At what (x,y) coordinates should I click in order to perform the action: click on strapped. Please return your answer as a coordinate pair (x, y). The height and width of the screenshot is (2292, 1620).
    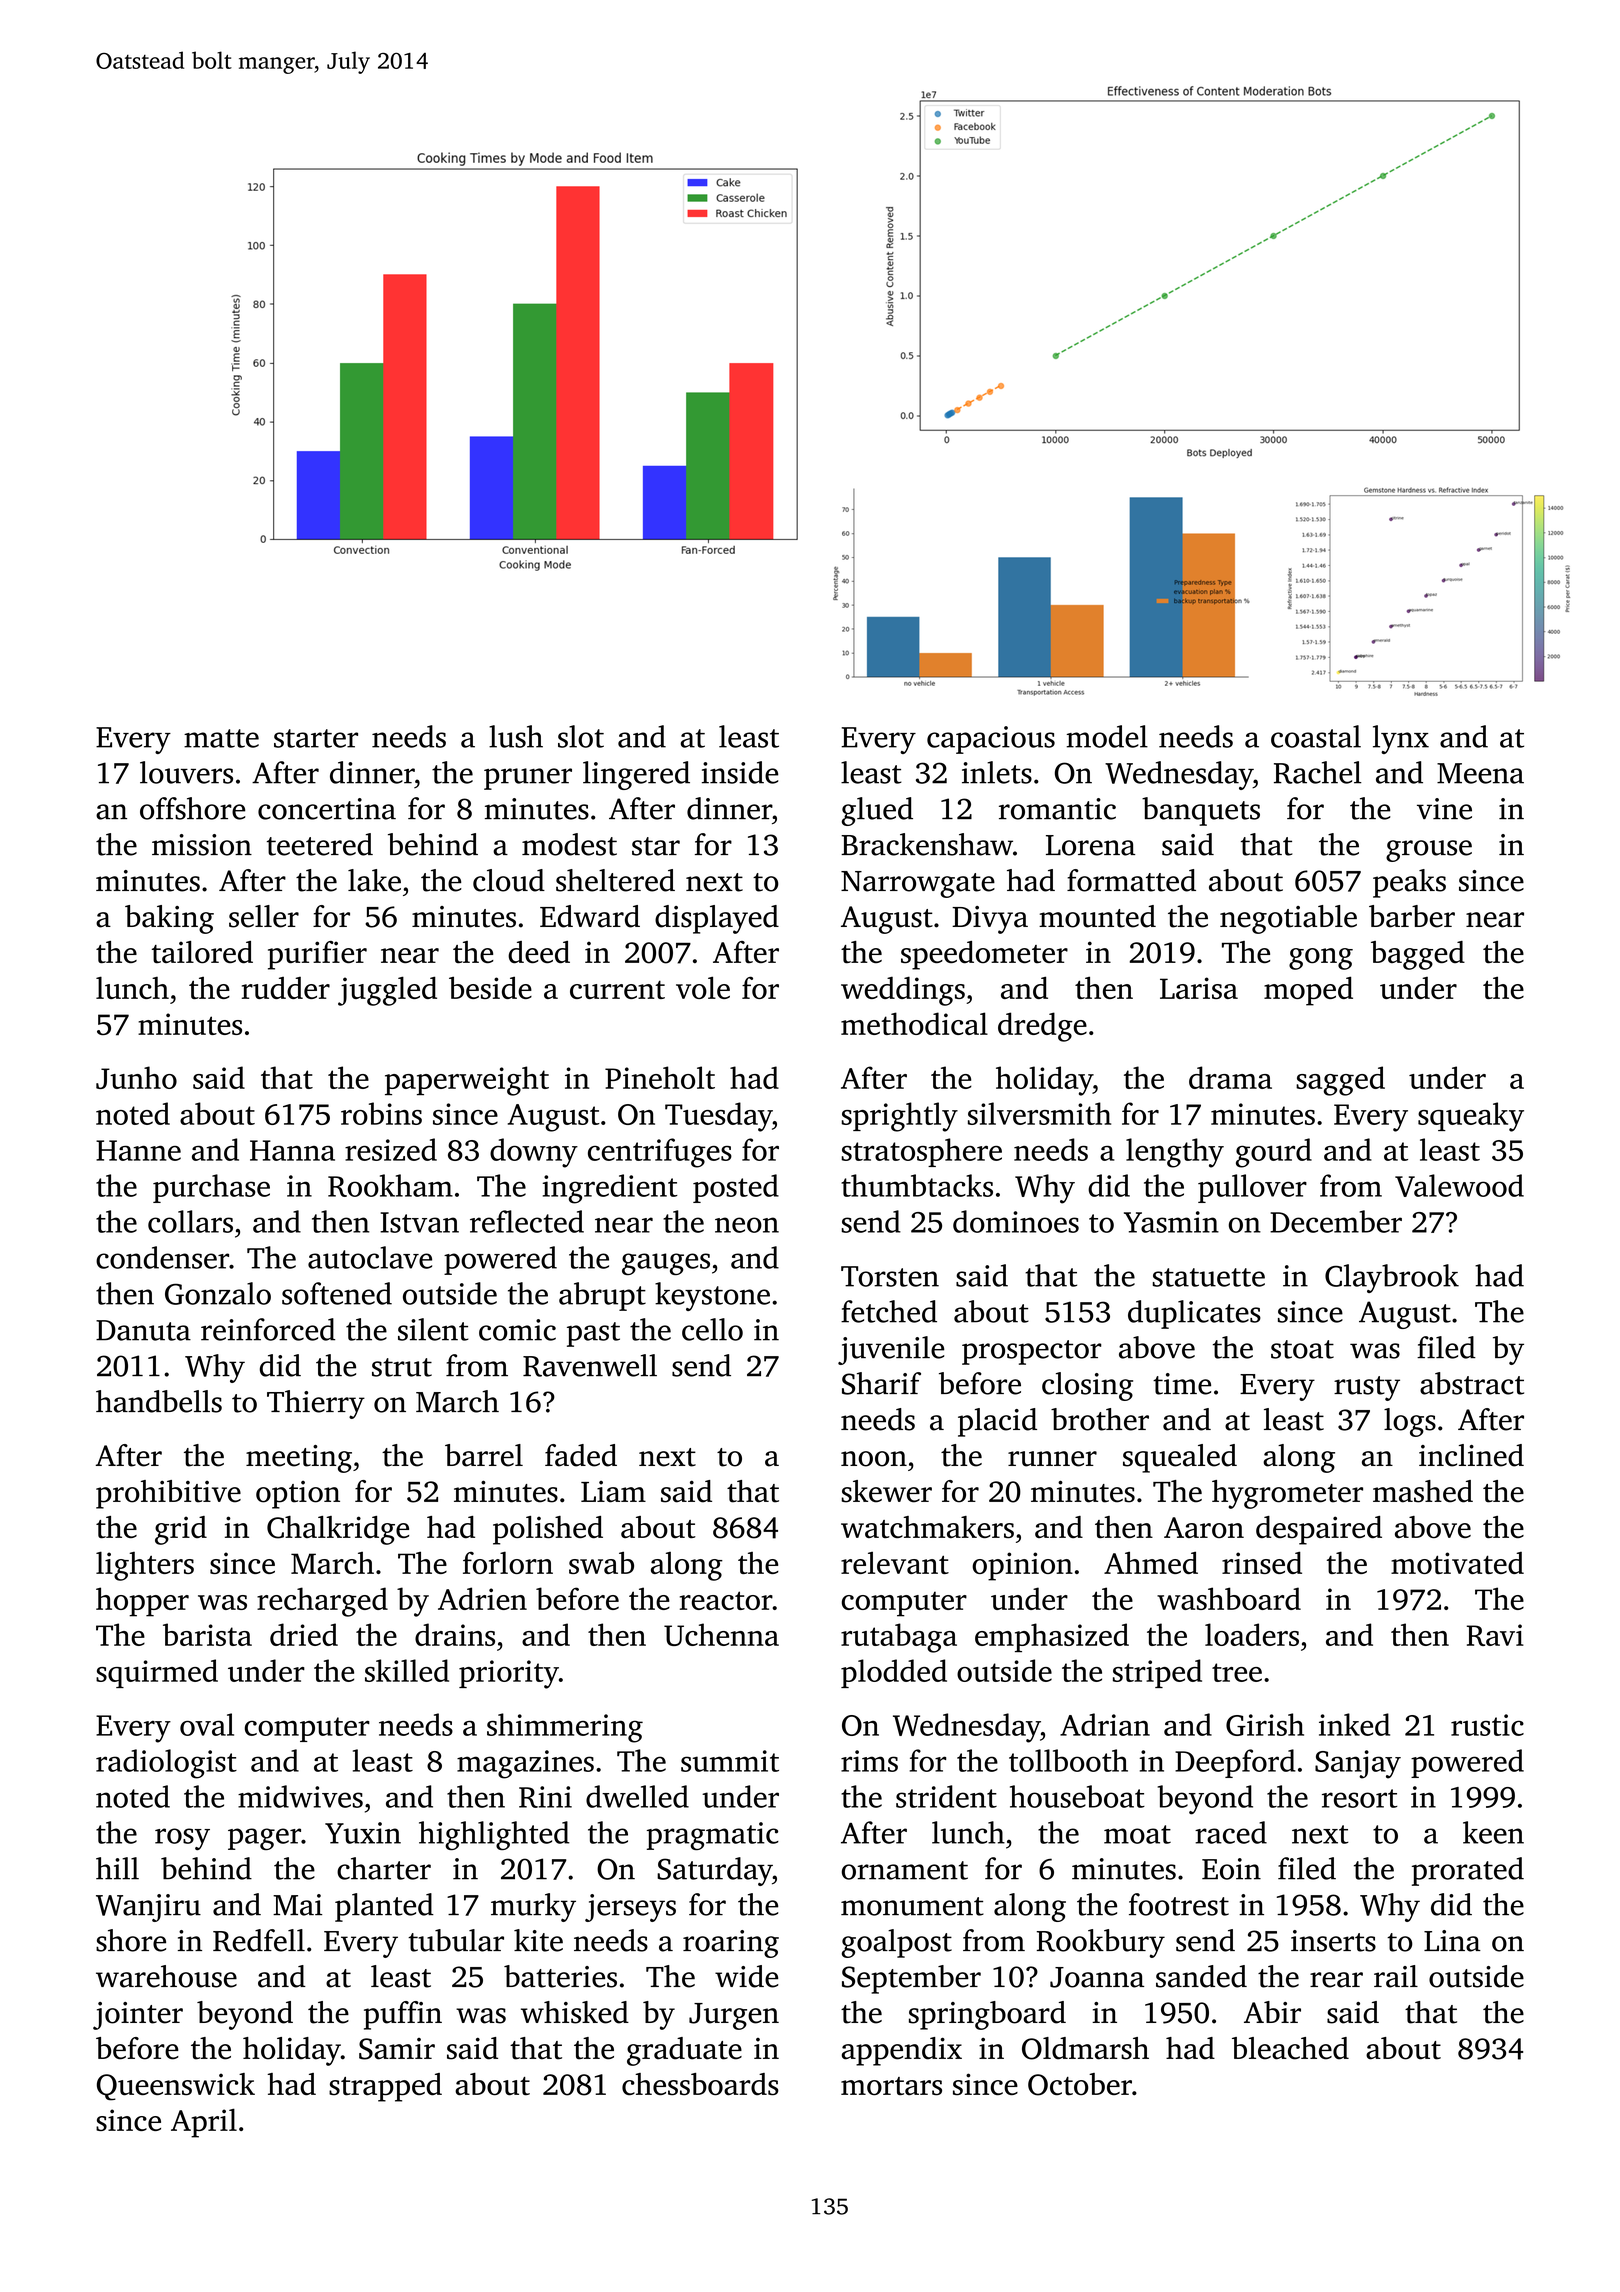
    Looking at the image, I should click on (385, 2087).
